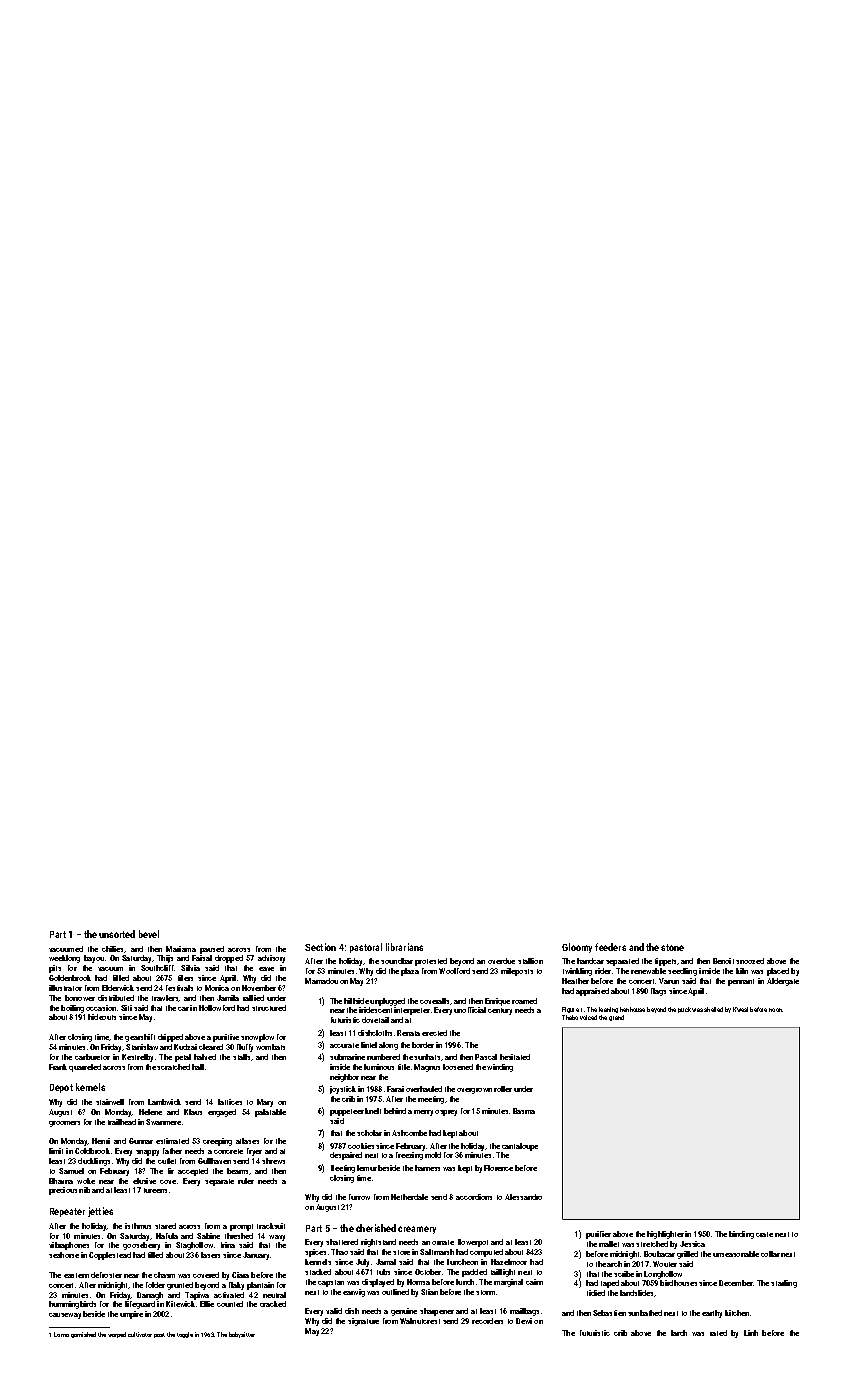  Describe the element at coordinates (242, 1335) in the page. I see `babysitter` at that location.
